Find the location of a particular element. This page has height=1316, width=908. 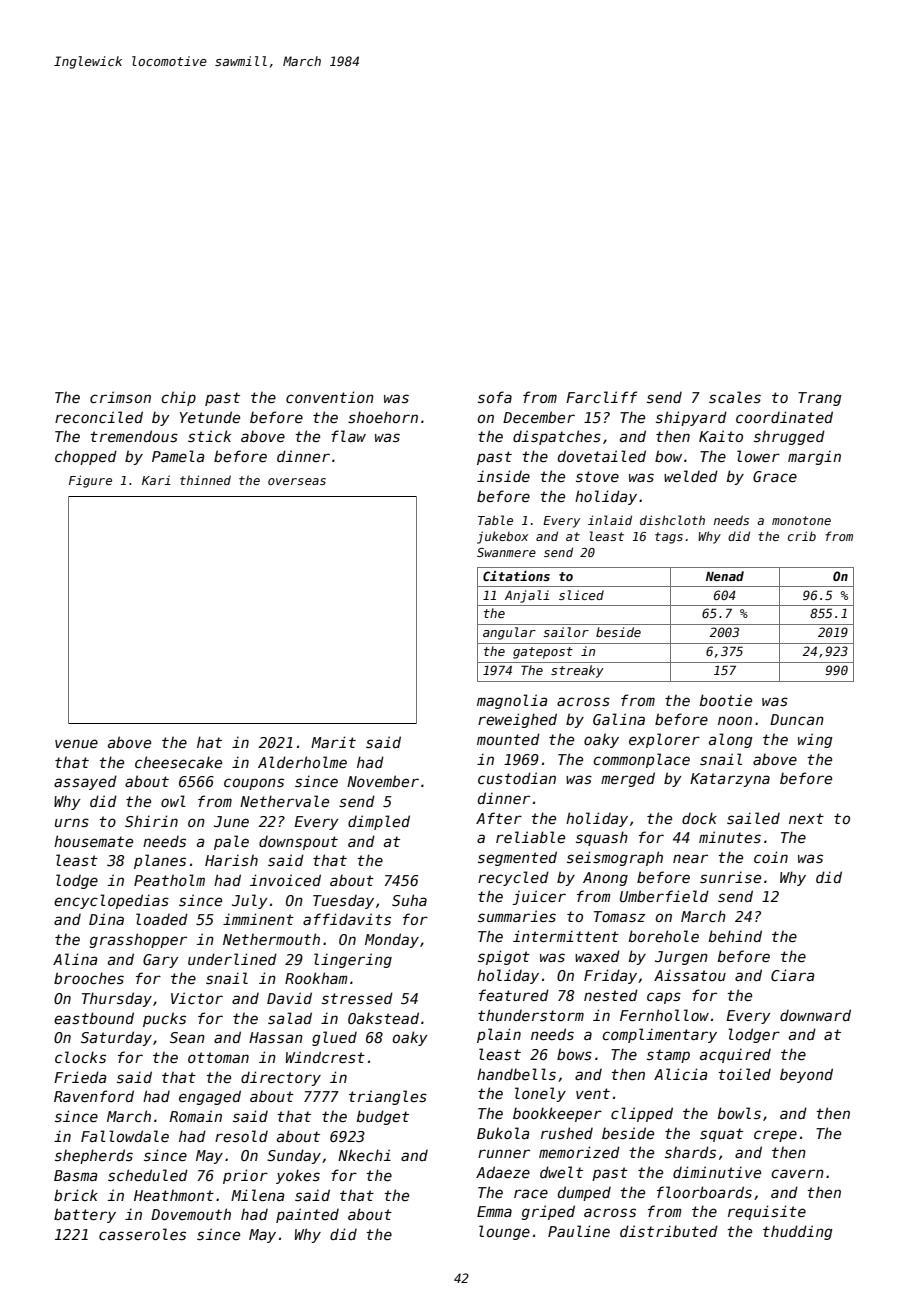

explorer is located at coordinates (664, 740).
